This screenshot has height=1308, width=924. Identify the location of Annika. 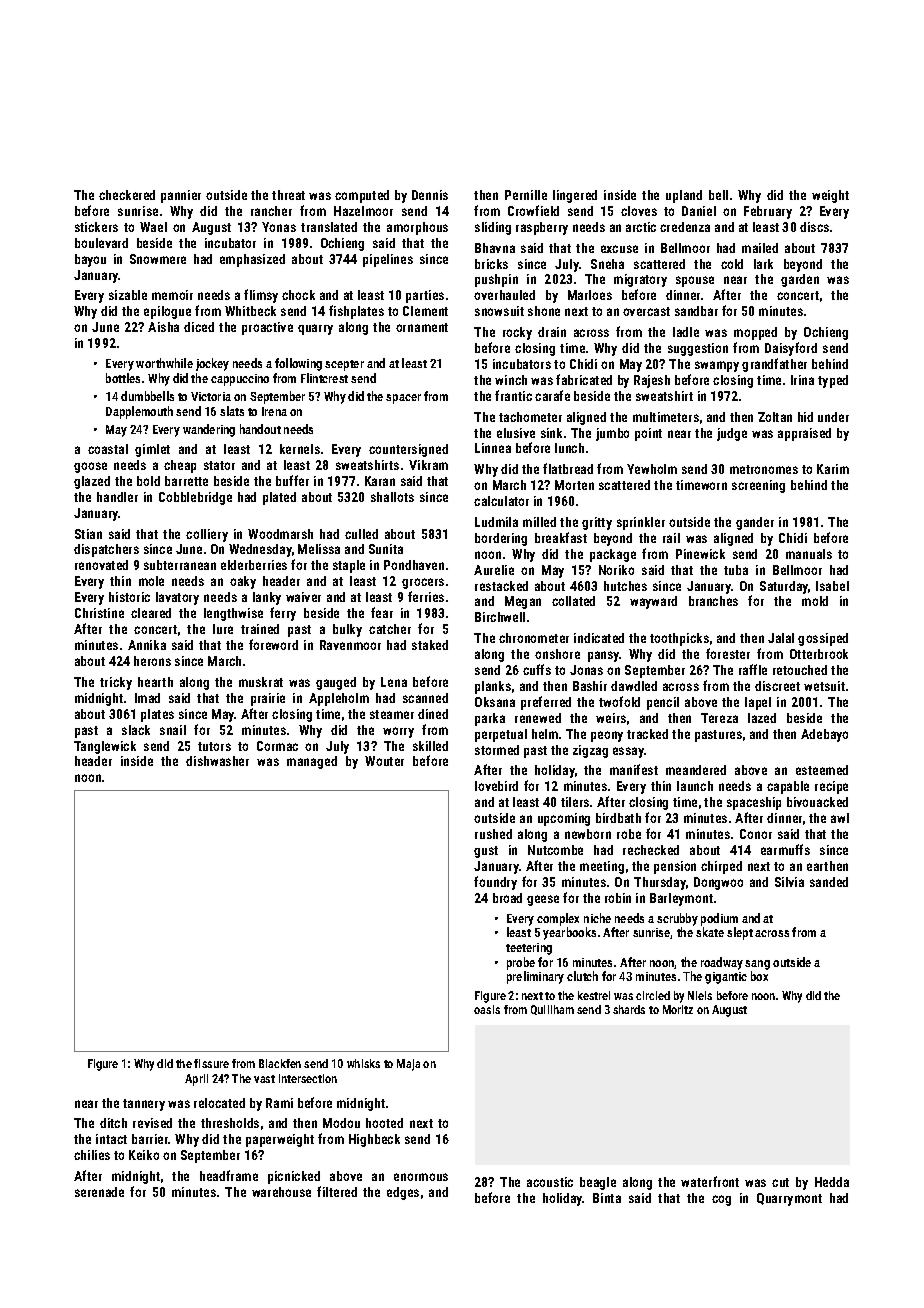
(147, 645).
